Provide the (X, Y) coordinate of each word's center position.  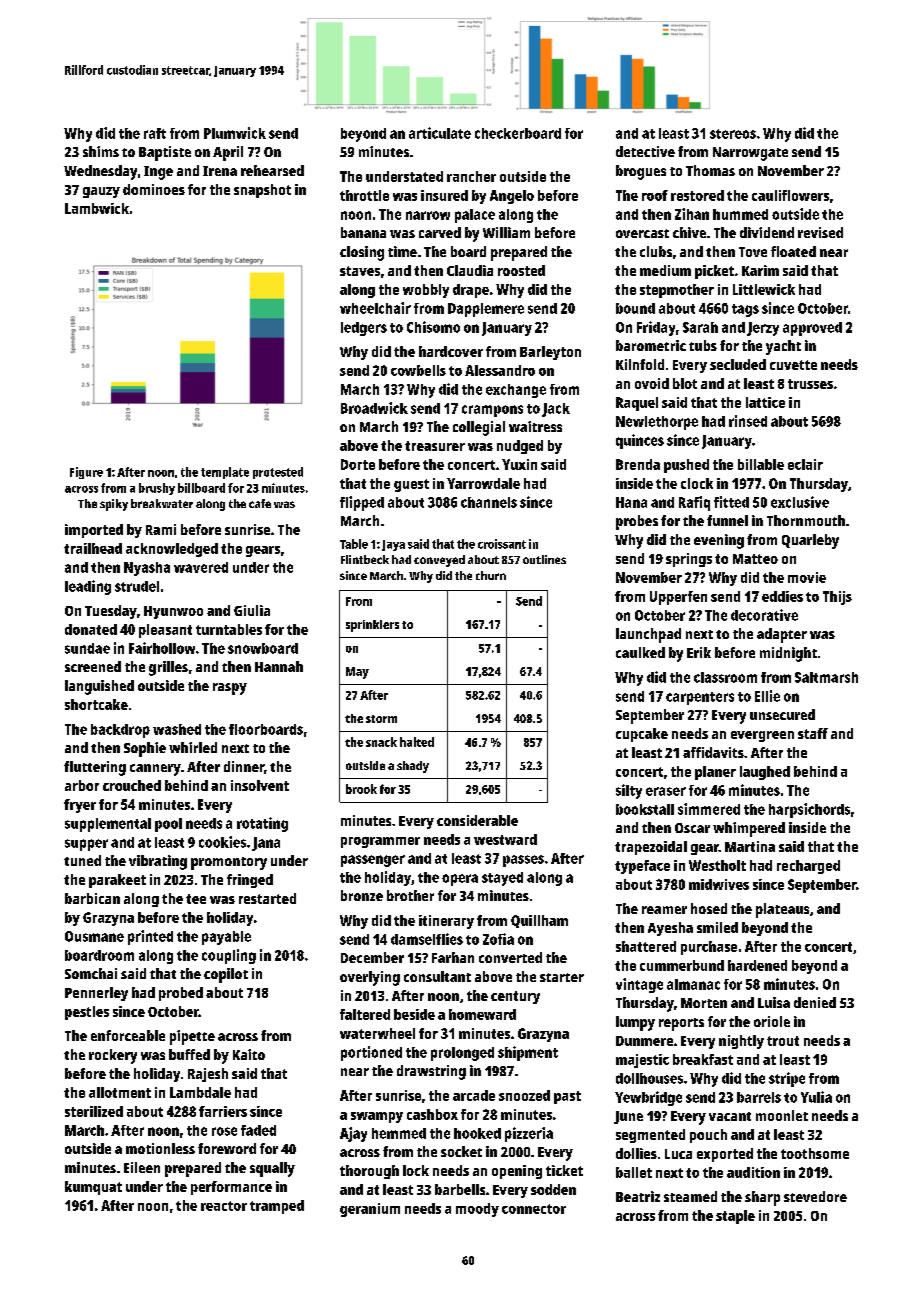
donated (91, 629)
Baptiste (165, 153)
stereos (733, 134)
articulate (440, 133)
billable (761, 464)
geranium (370, 1210)
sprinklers (372, 626)
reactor (224, 1206)
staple (735, 1217)
